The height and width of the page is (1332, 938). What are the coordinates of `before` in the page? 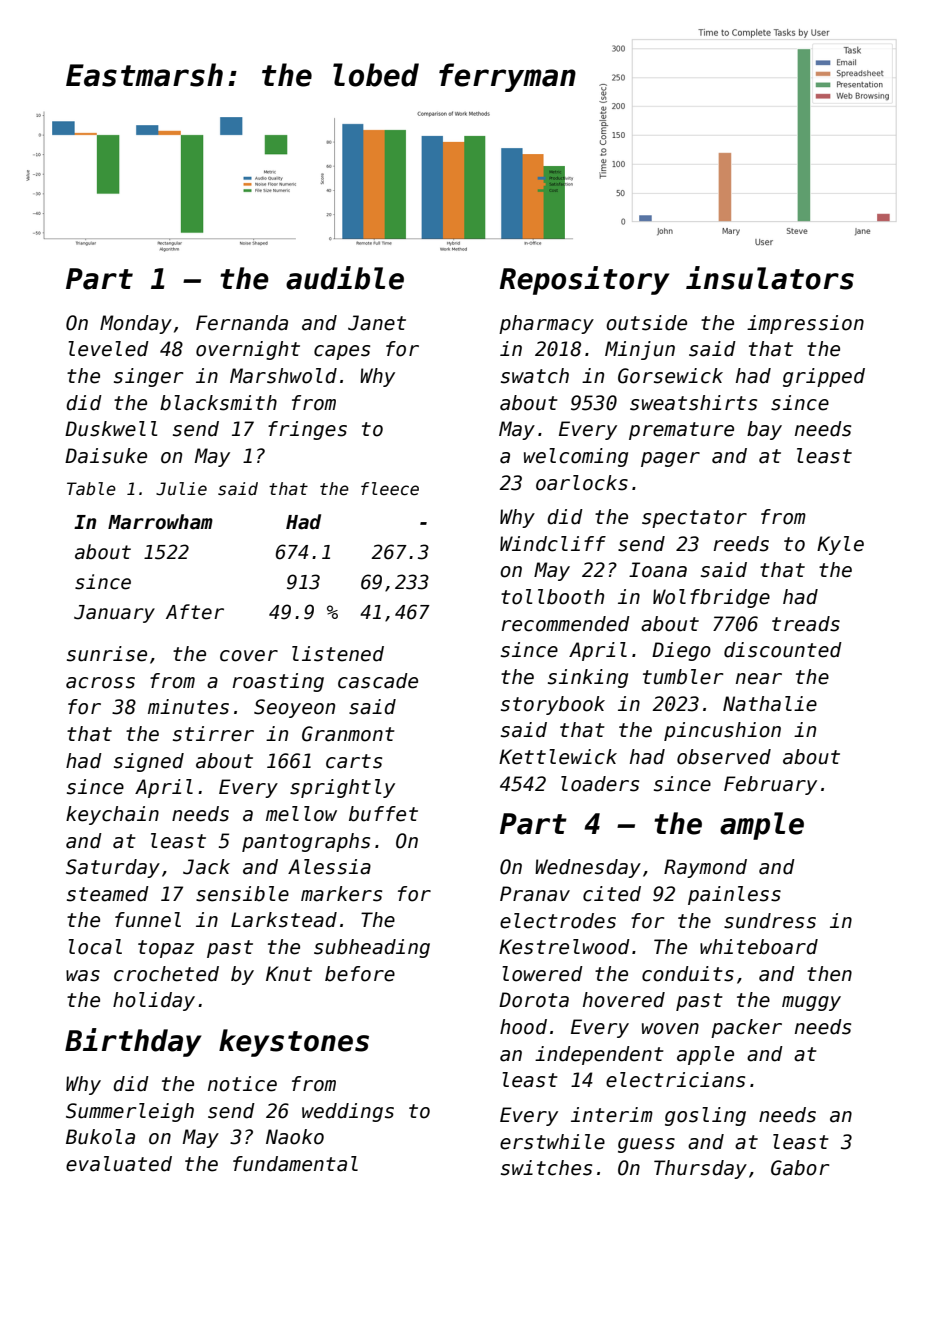 It's located at (360, 974).
